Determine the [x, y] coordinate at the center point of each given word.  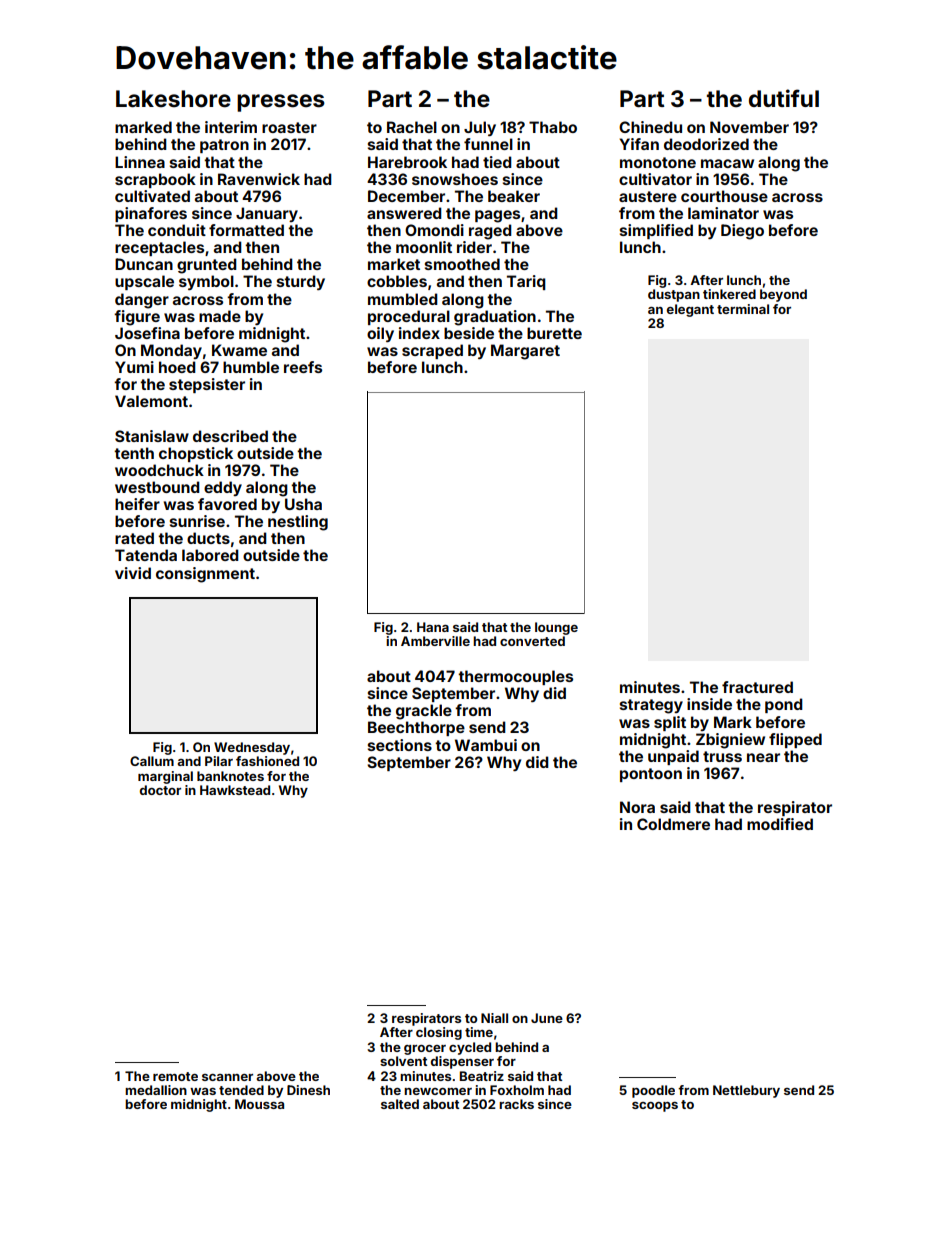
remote [175, 1076]
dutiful [784, 98]
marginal [165, 777]
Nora [637, 807]
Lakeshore [173, 99]
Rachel [412, 127]
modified [780, 824]
